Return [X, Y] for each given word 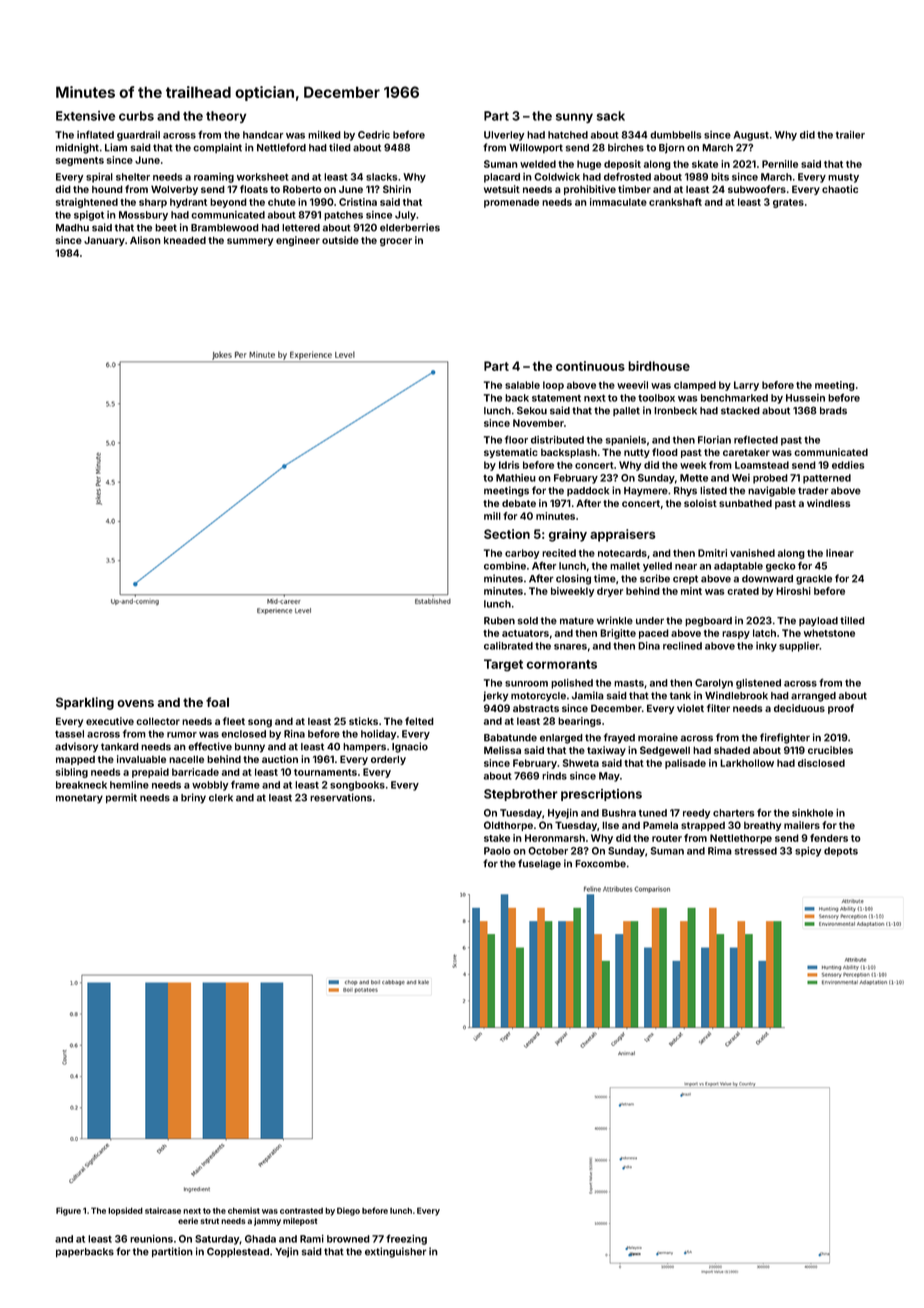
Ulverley [504, 136]
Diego [348, 1211]
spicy [808, 852]
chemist [244, 1210]
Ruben [499, 621]
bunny [250, 748]
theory [226, 117]
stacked [740, 411]
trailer [850, 135]
